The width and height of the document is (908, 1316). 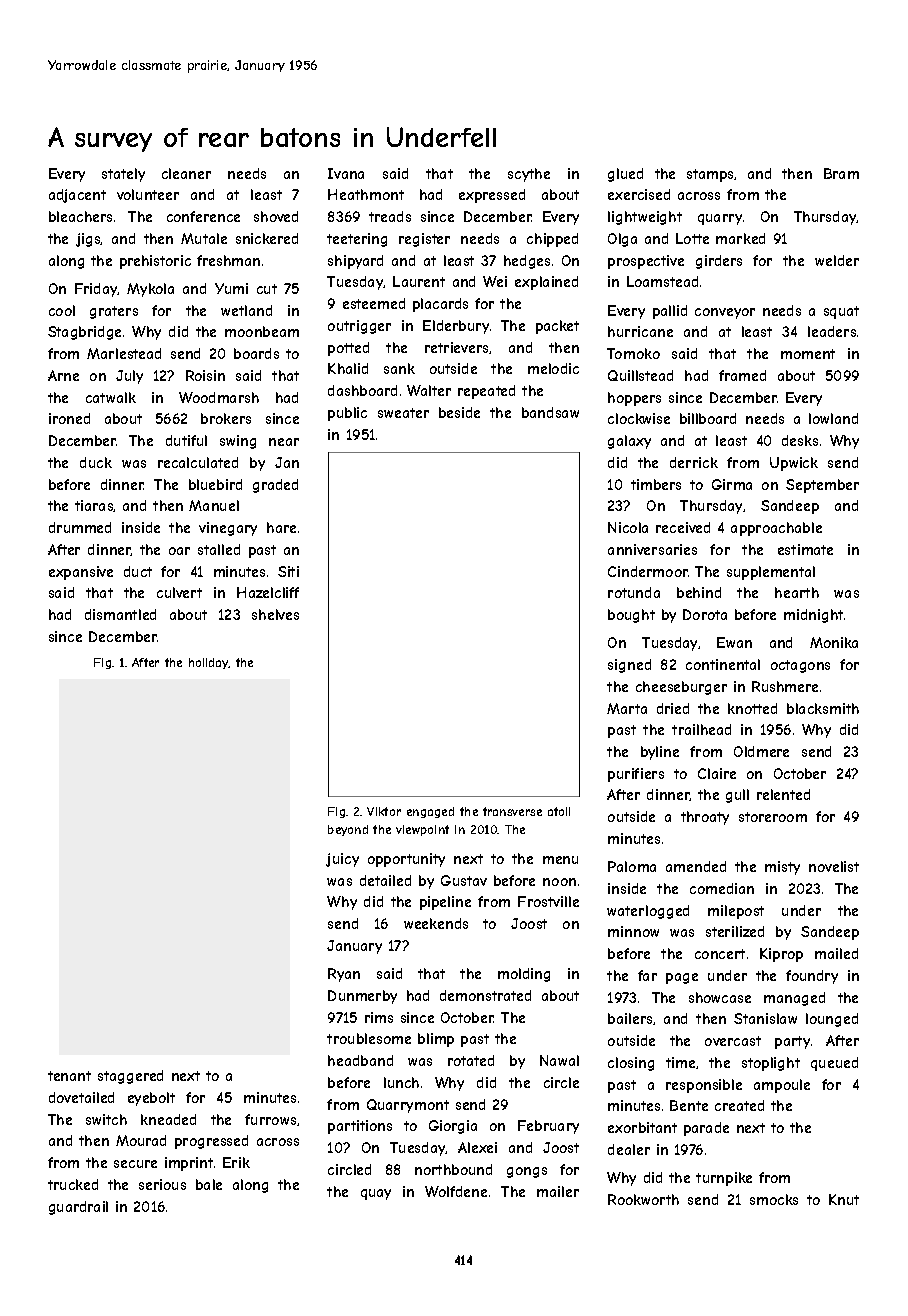 What do you see at coordinates (189, 1164) in the document?
I see `imprint` at bounding box center [189, 1164].
